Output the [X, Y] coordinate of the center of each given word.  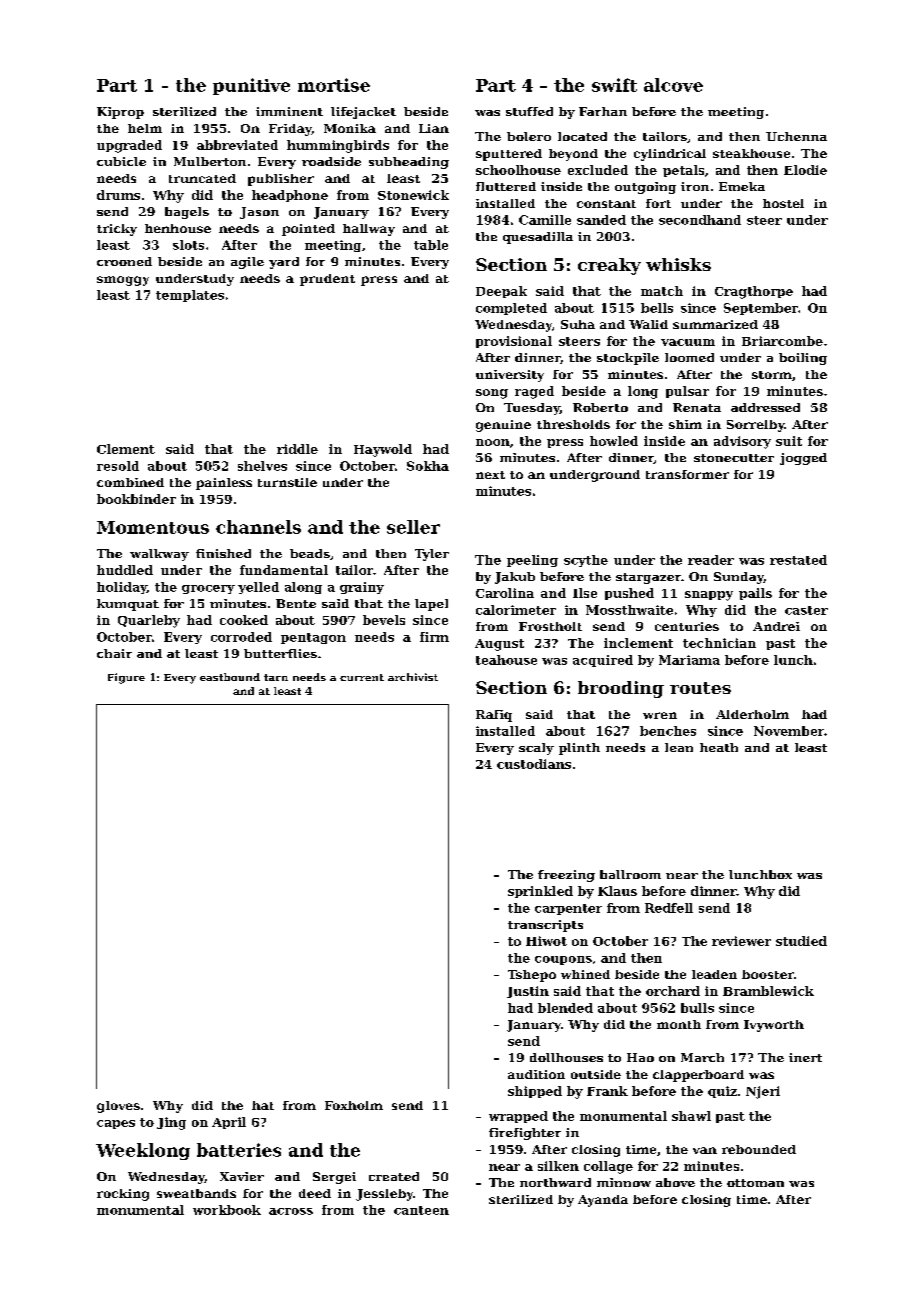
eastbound [230, 677]
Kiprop [120, 113]
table [431, 245]
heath [719, 747]
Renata [697, 407]
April [229, 1123]
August [499, 645]
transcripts [545, 926]
